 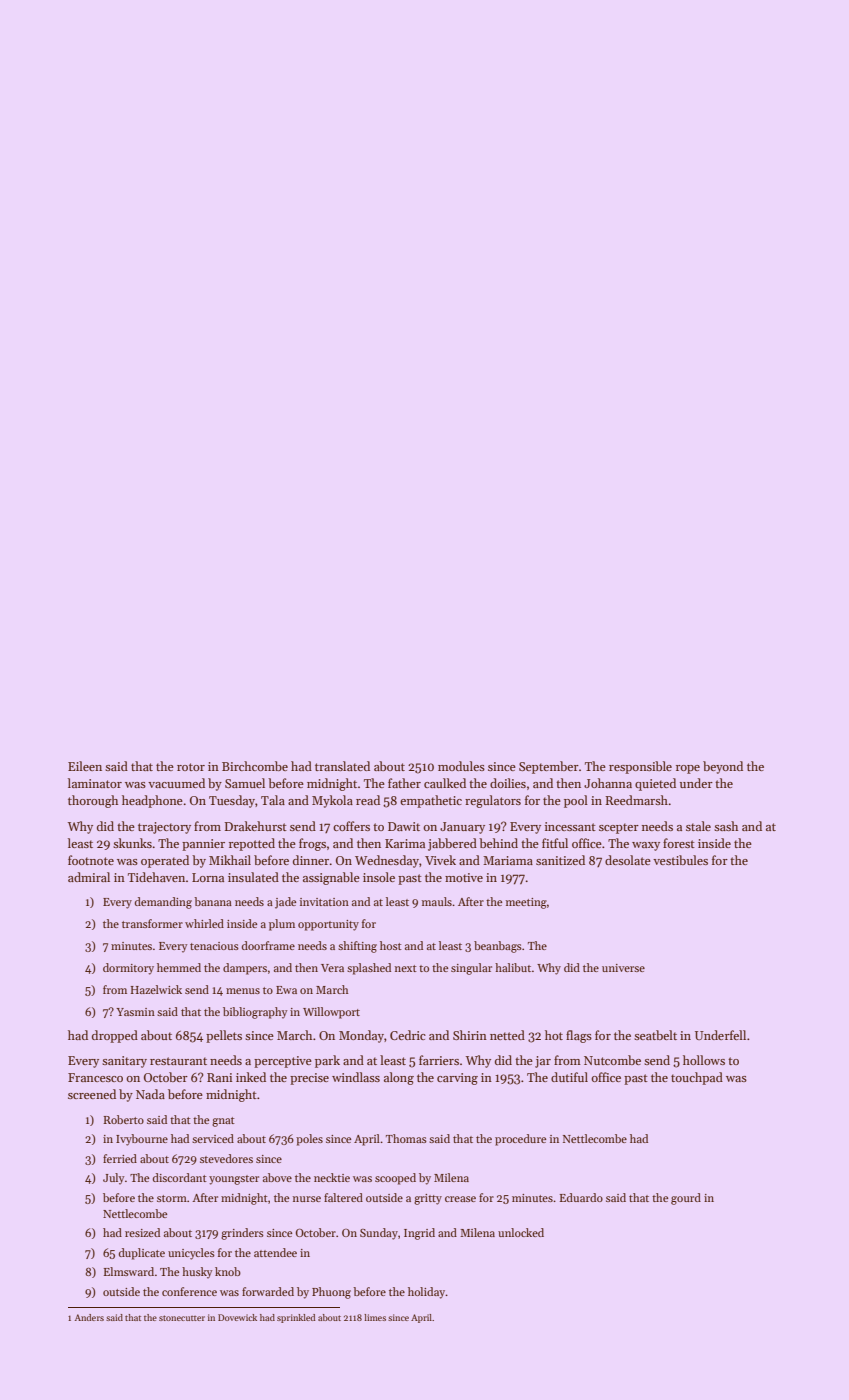 What do you see at coordinates (521, 1232) in the screenshot?
I see `unlocked` at bounding box center [521, 1232].
